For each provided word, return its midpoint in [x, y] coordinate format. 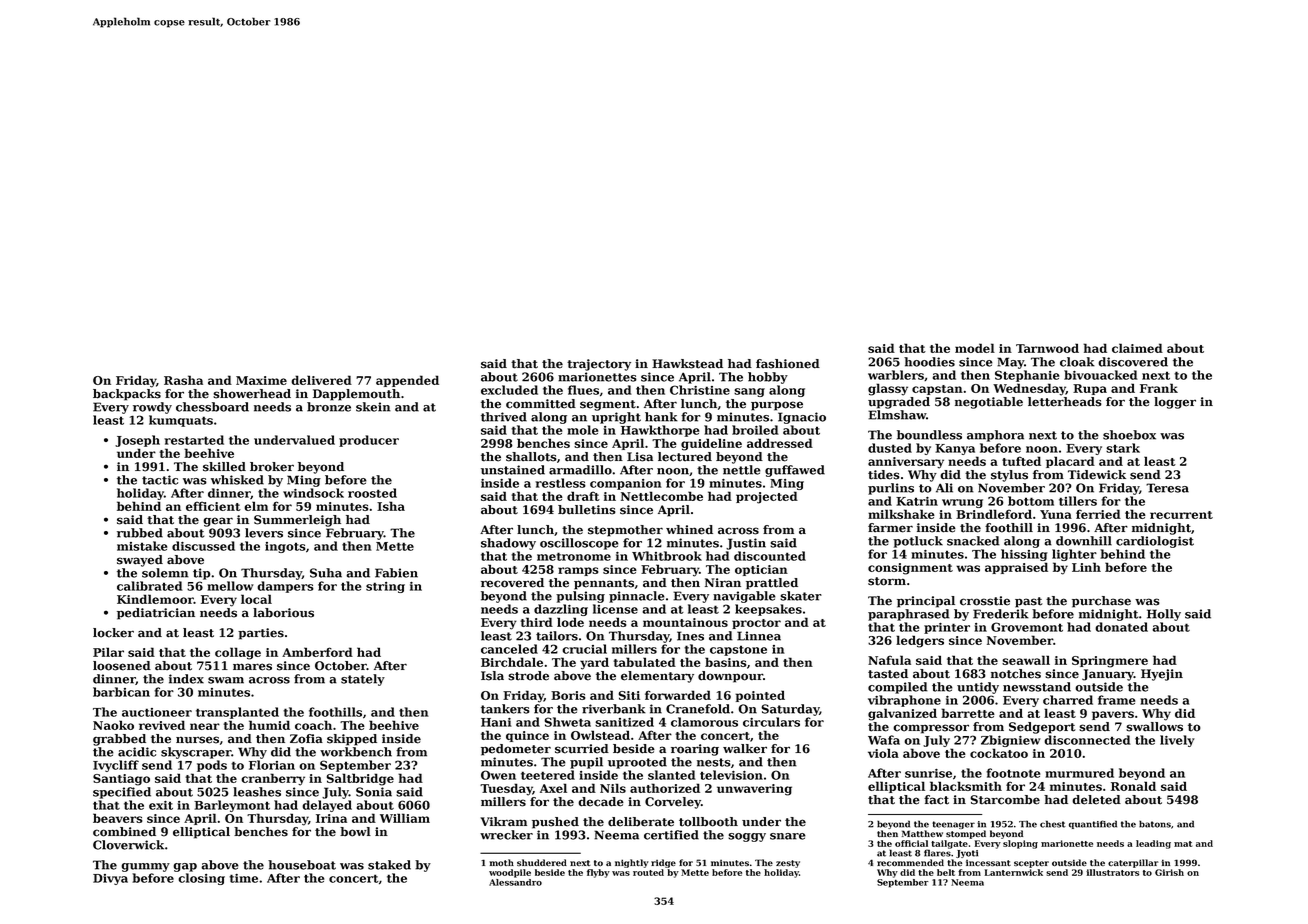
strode [528, 676]
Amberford [317, 652]
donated [1121, 627]
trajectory [599, 365]
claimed [1137, 348]
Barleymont [232, 806]
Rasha [183, 380]
